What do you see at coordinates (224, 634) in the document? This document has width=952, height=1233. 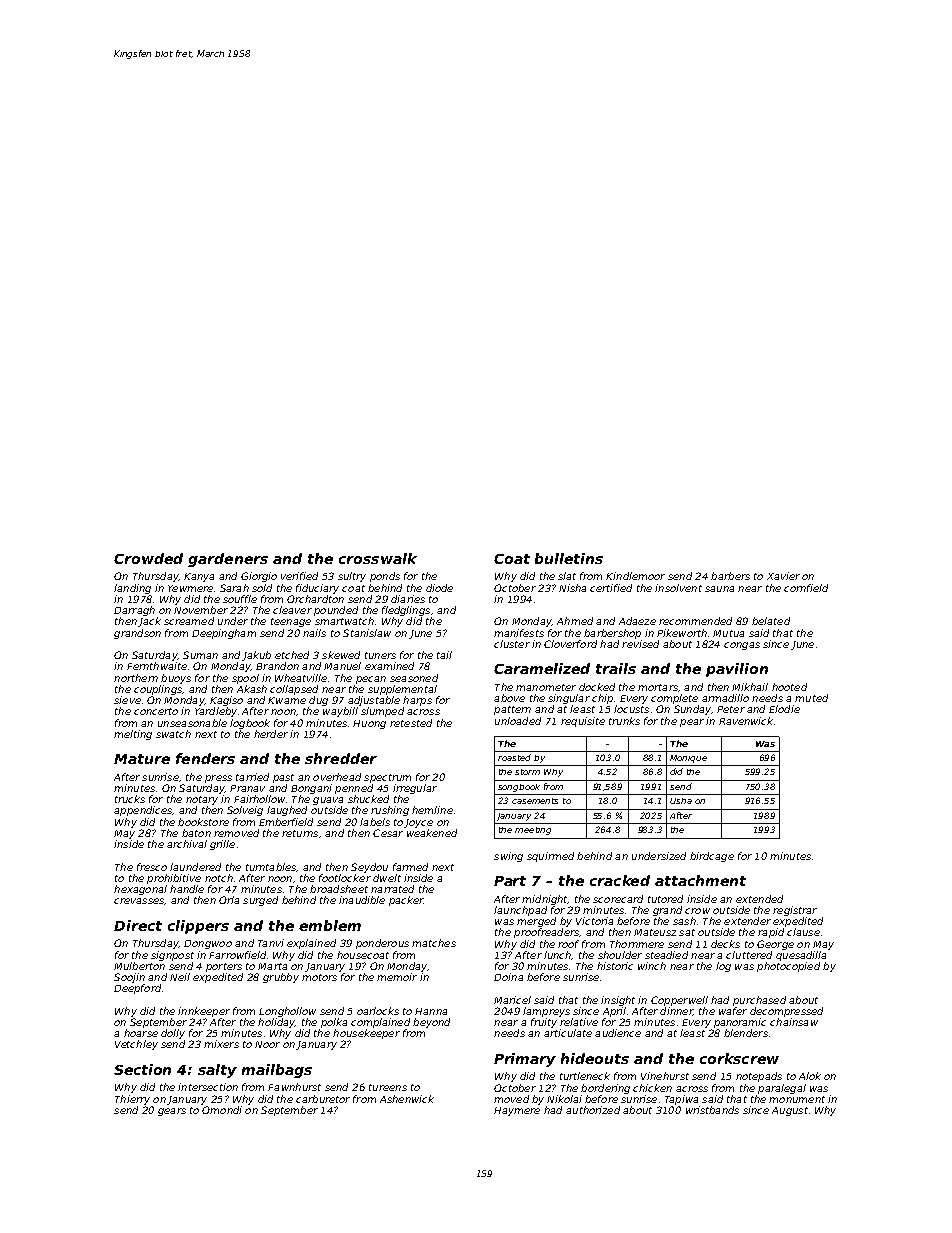 I see `Deepingham` at bounding box center [224, 634].
